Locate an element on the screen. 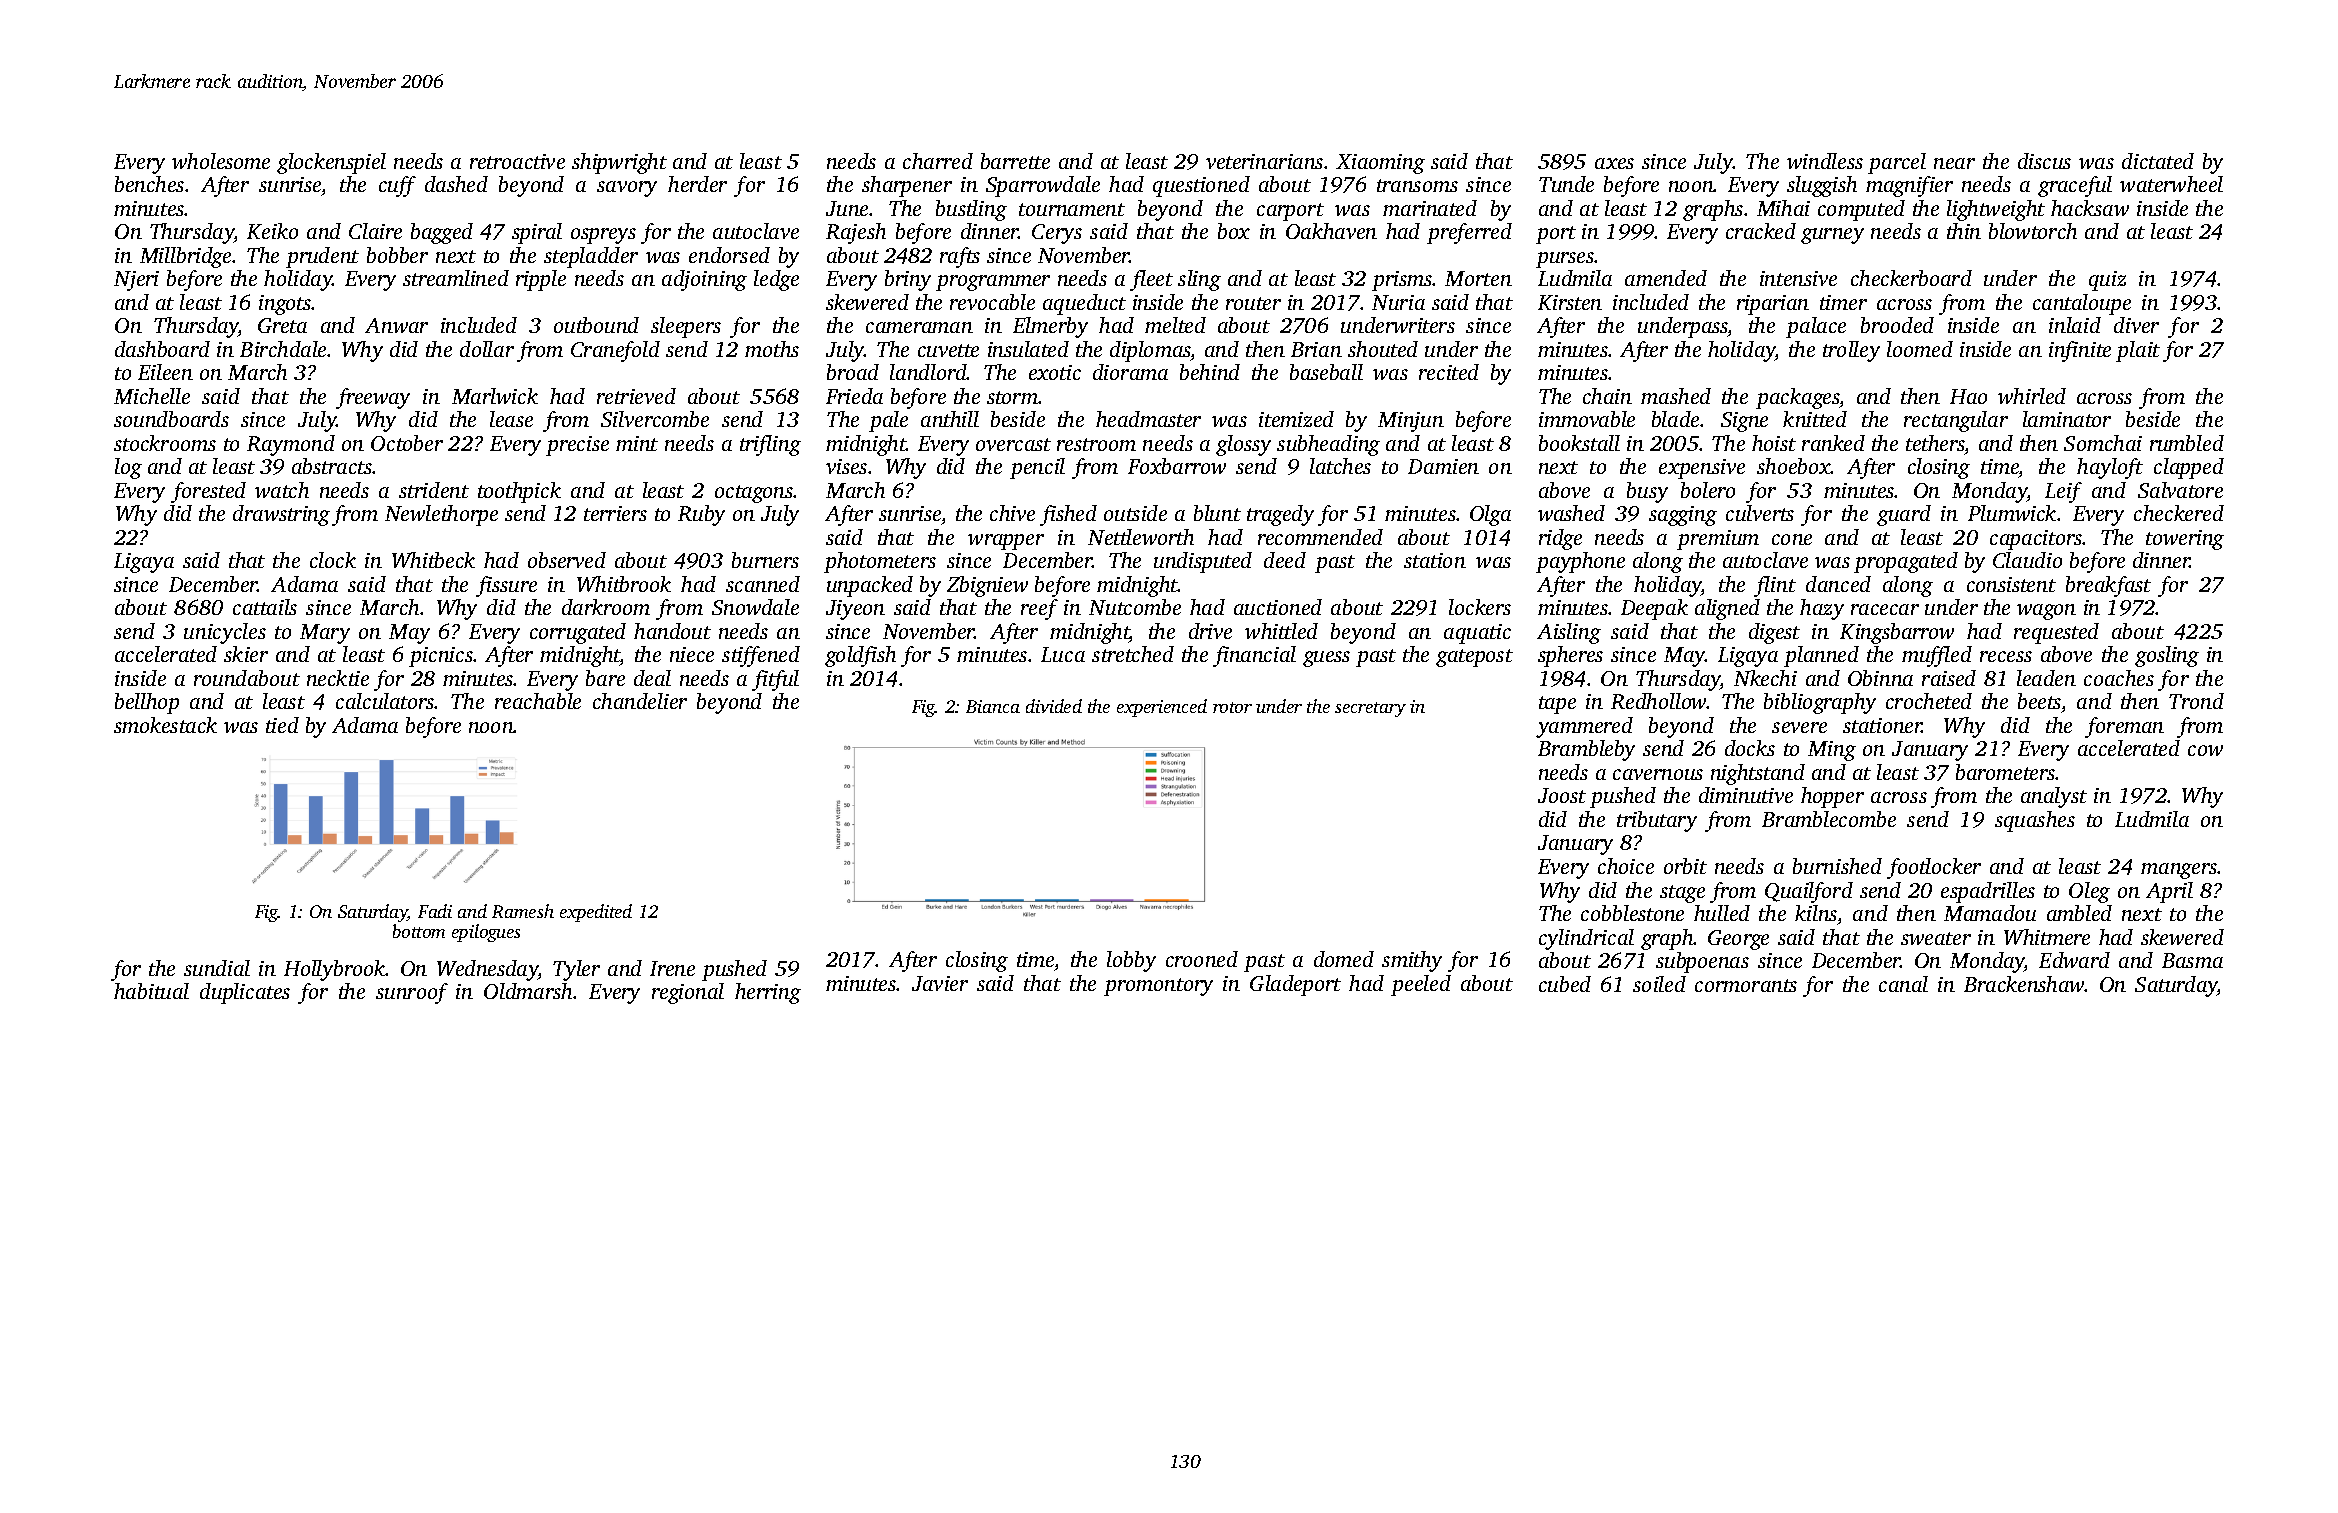 The width and height of the screenshot is (2338, 1513). Morten is located at coordinates (1478, 278).
